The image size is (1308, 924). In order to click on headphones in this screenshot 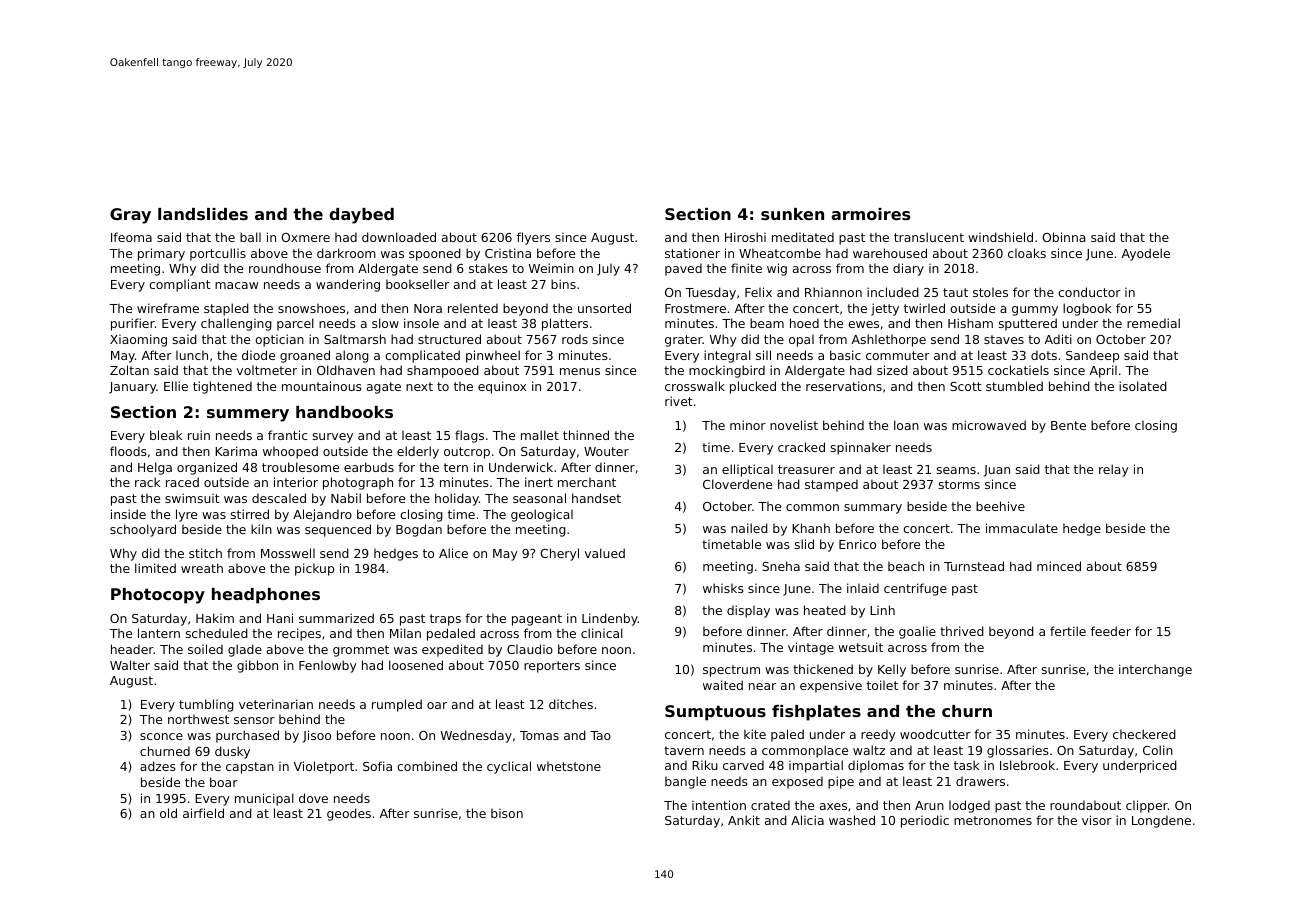, I will do `click(266, 596)`.
